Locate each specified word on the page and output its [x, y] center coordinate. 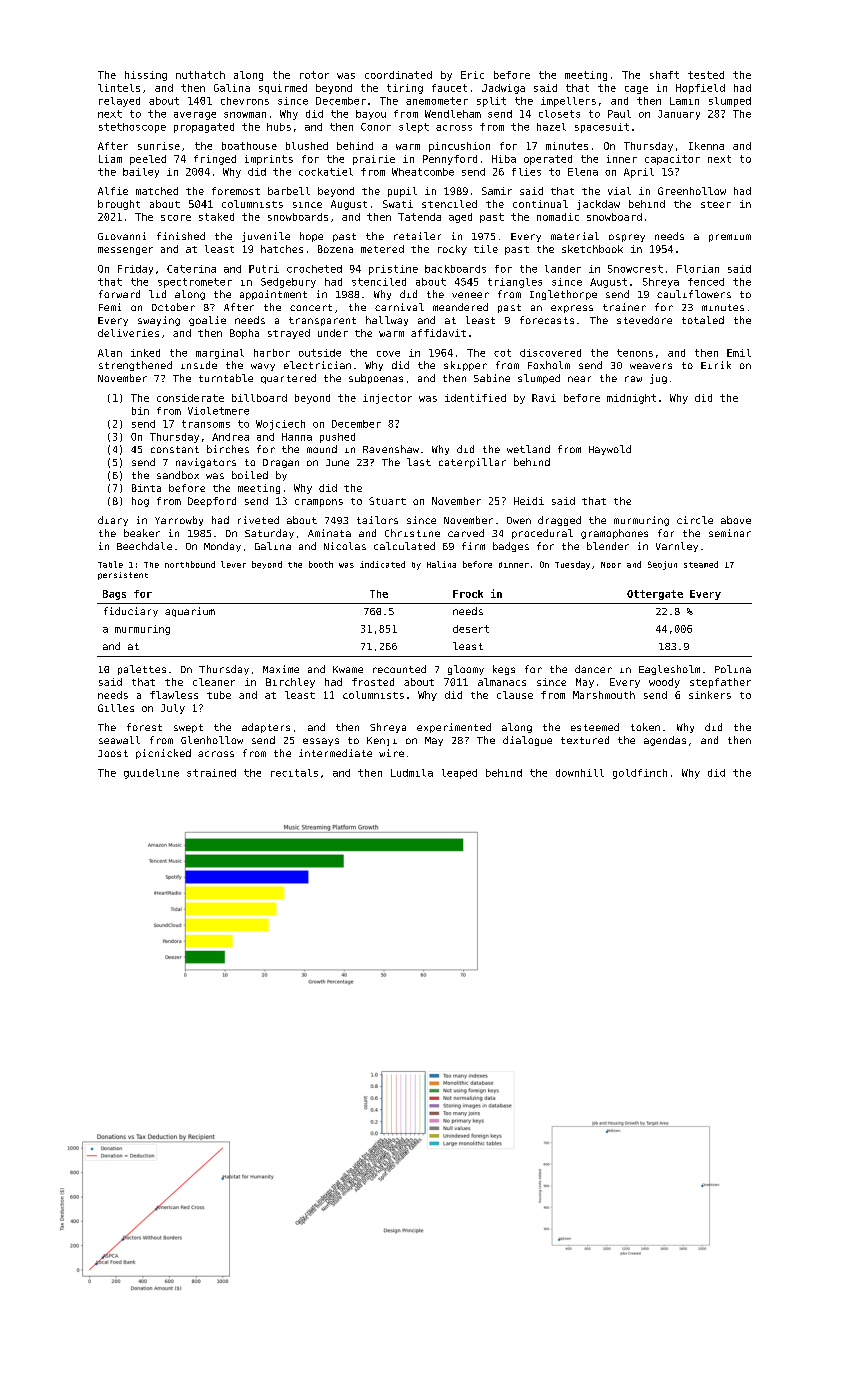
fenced [706, 282]
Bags [114, 595]
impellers [568, 102]
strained [211, 773]
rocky [452, 250]
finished [181, 236]
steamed [701, 564]
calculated [404, 546]
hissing [146, 76]
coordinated [398, 75]
